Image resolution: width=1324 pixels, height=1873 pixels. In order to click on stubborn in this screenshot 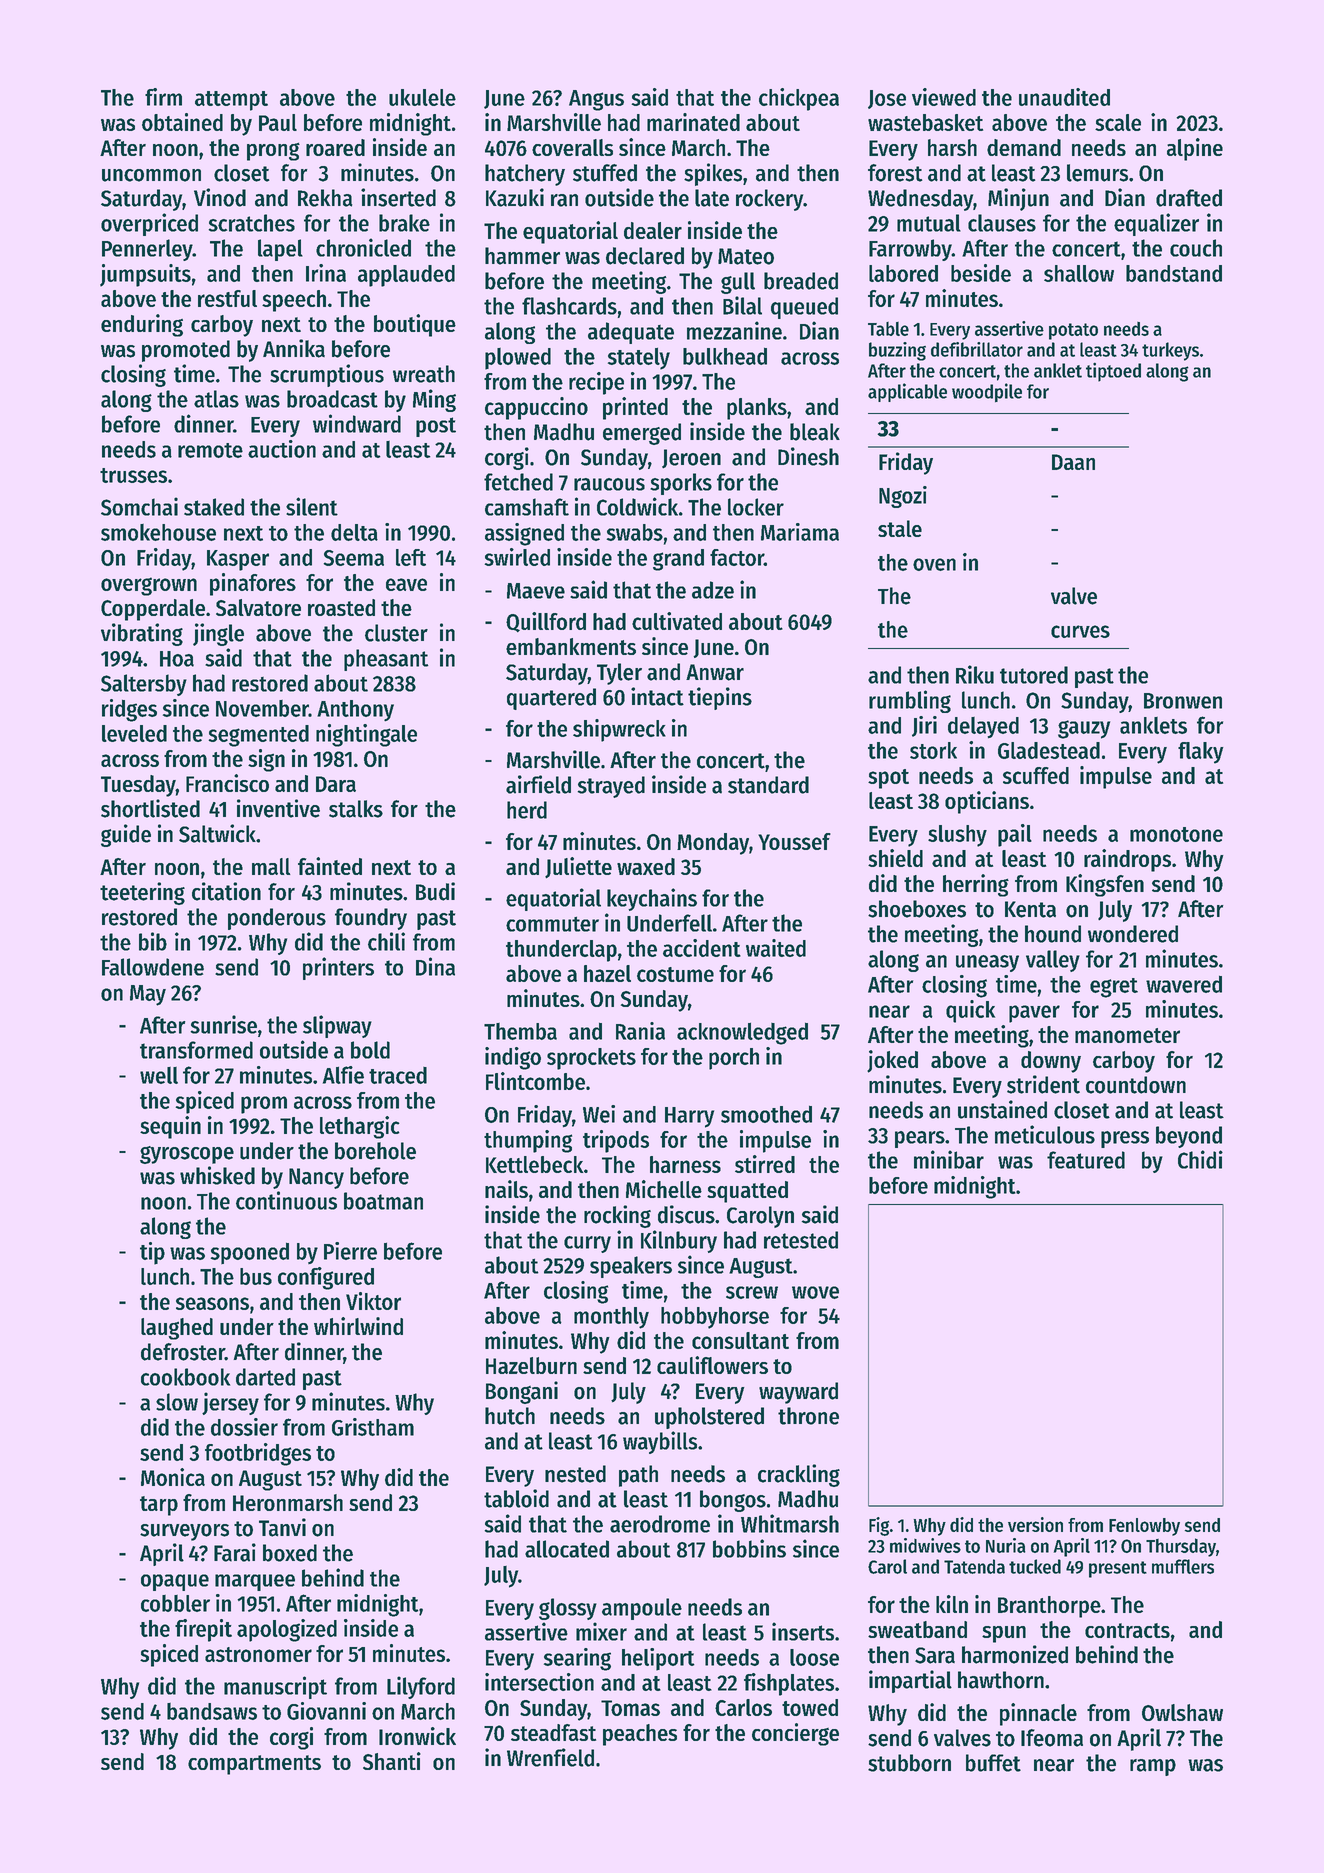, I will do `click(909, 1763)`.
